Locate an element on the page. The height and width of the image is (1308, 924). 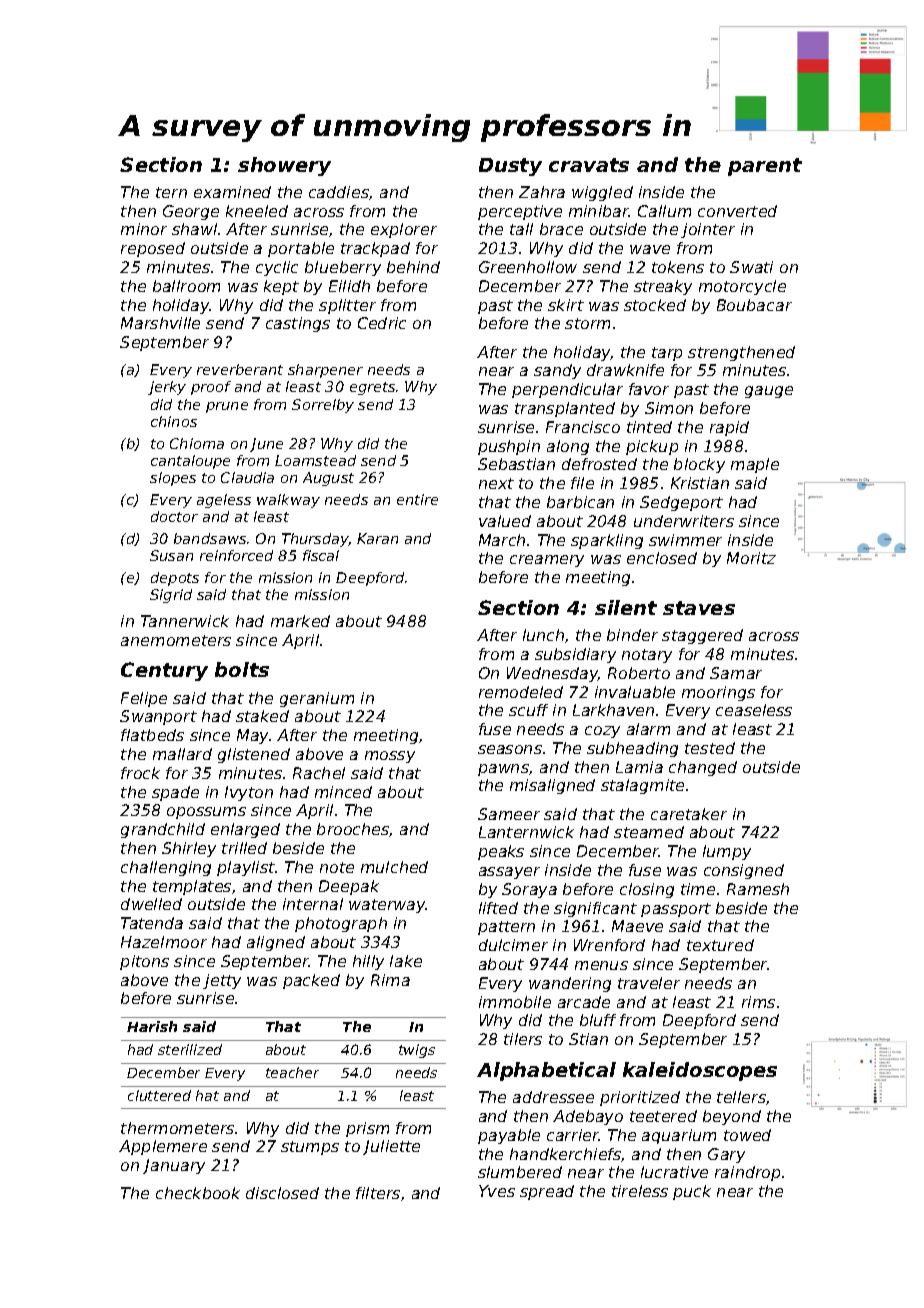
steamed is located at coordinates (649, 832).
